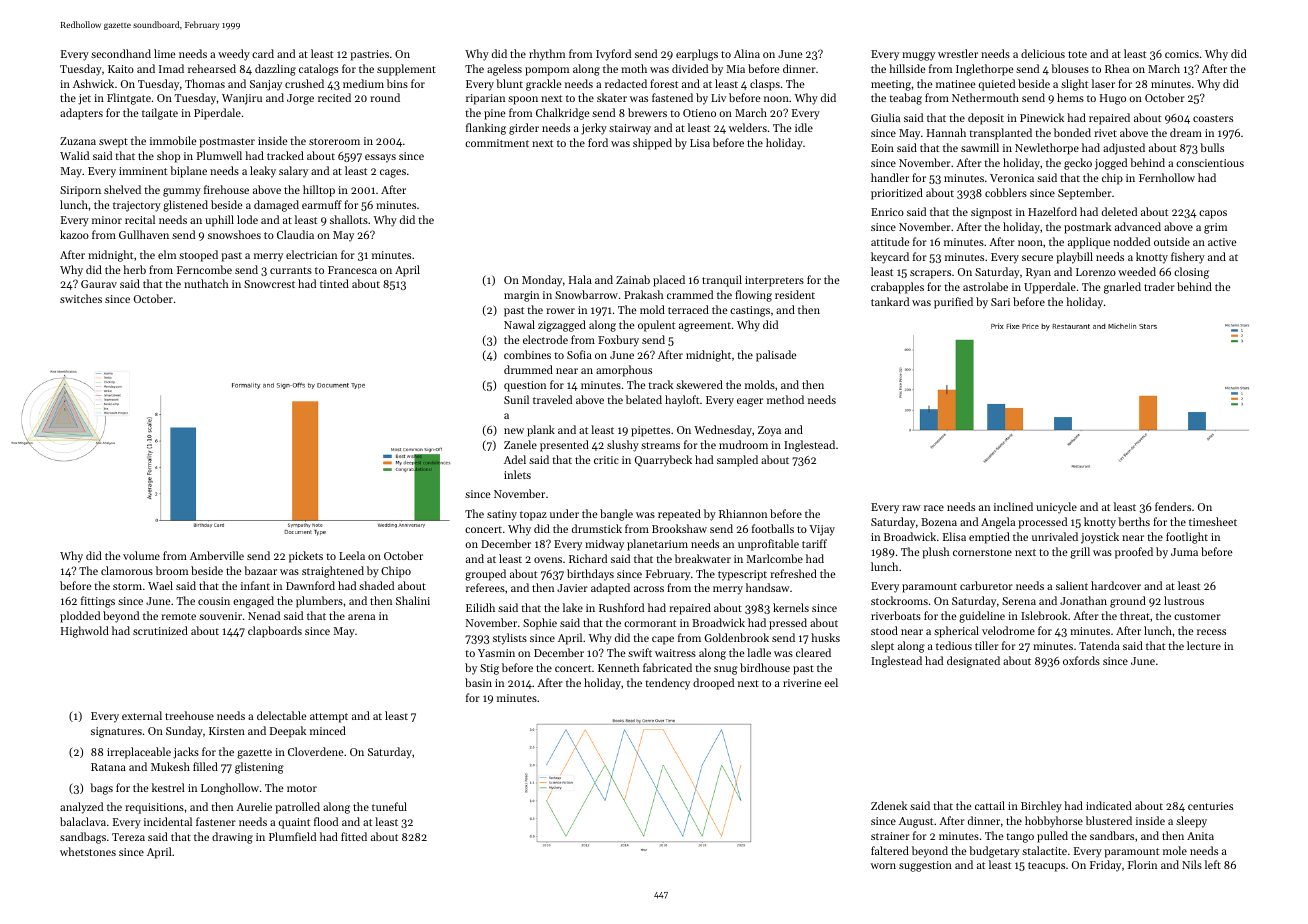 This image has height=924, width=1308. What do you see at coordinates (785, 399) in the image?
I see `method` at bounding box center [785, 399].
